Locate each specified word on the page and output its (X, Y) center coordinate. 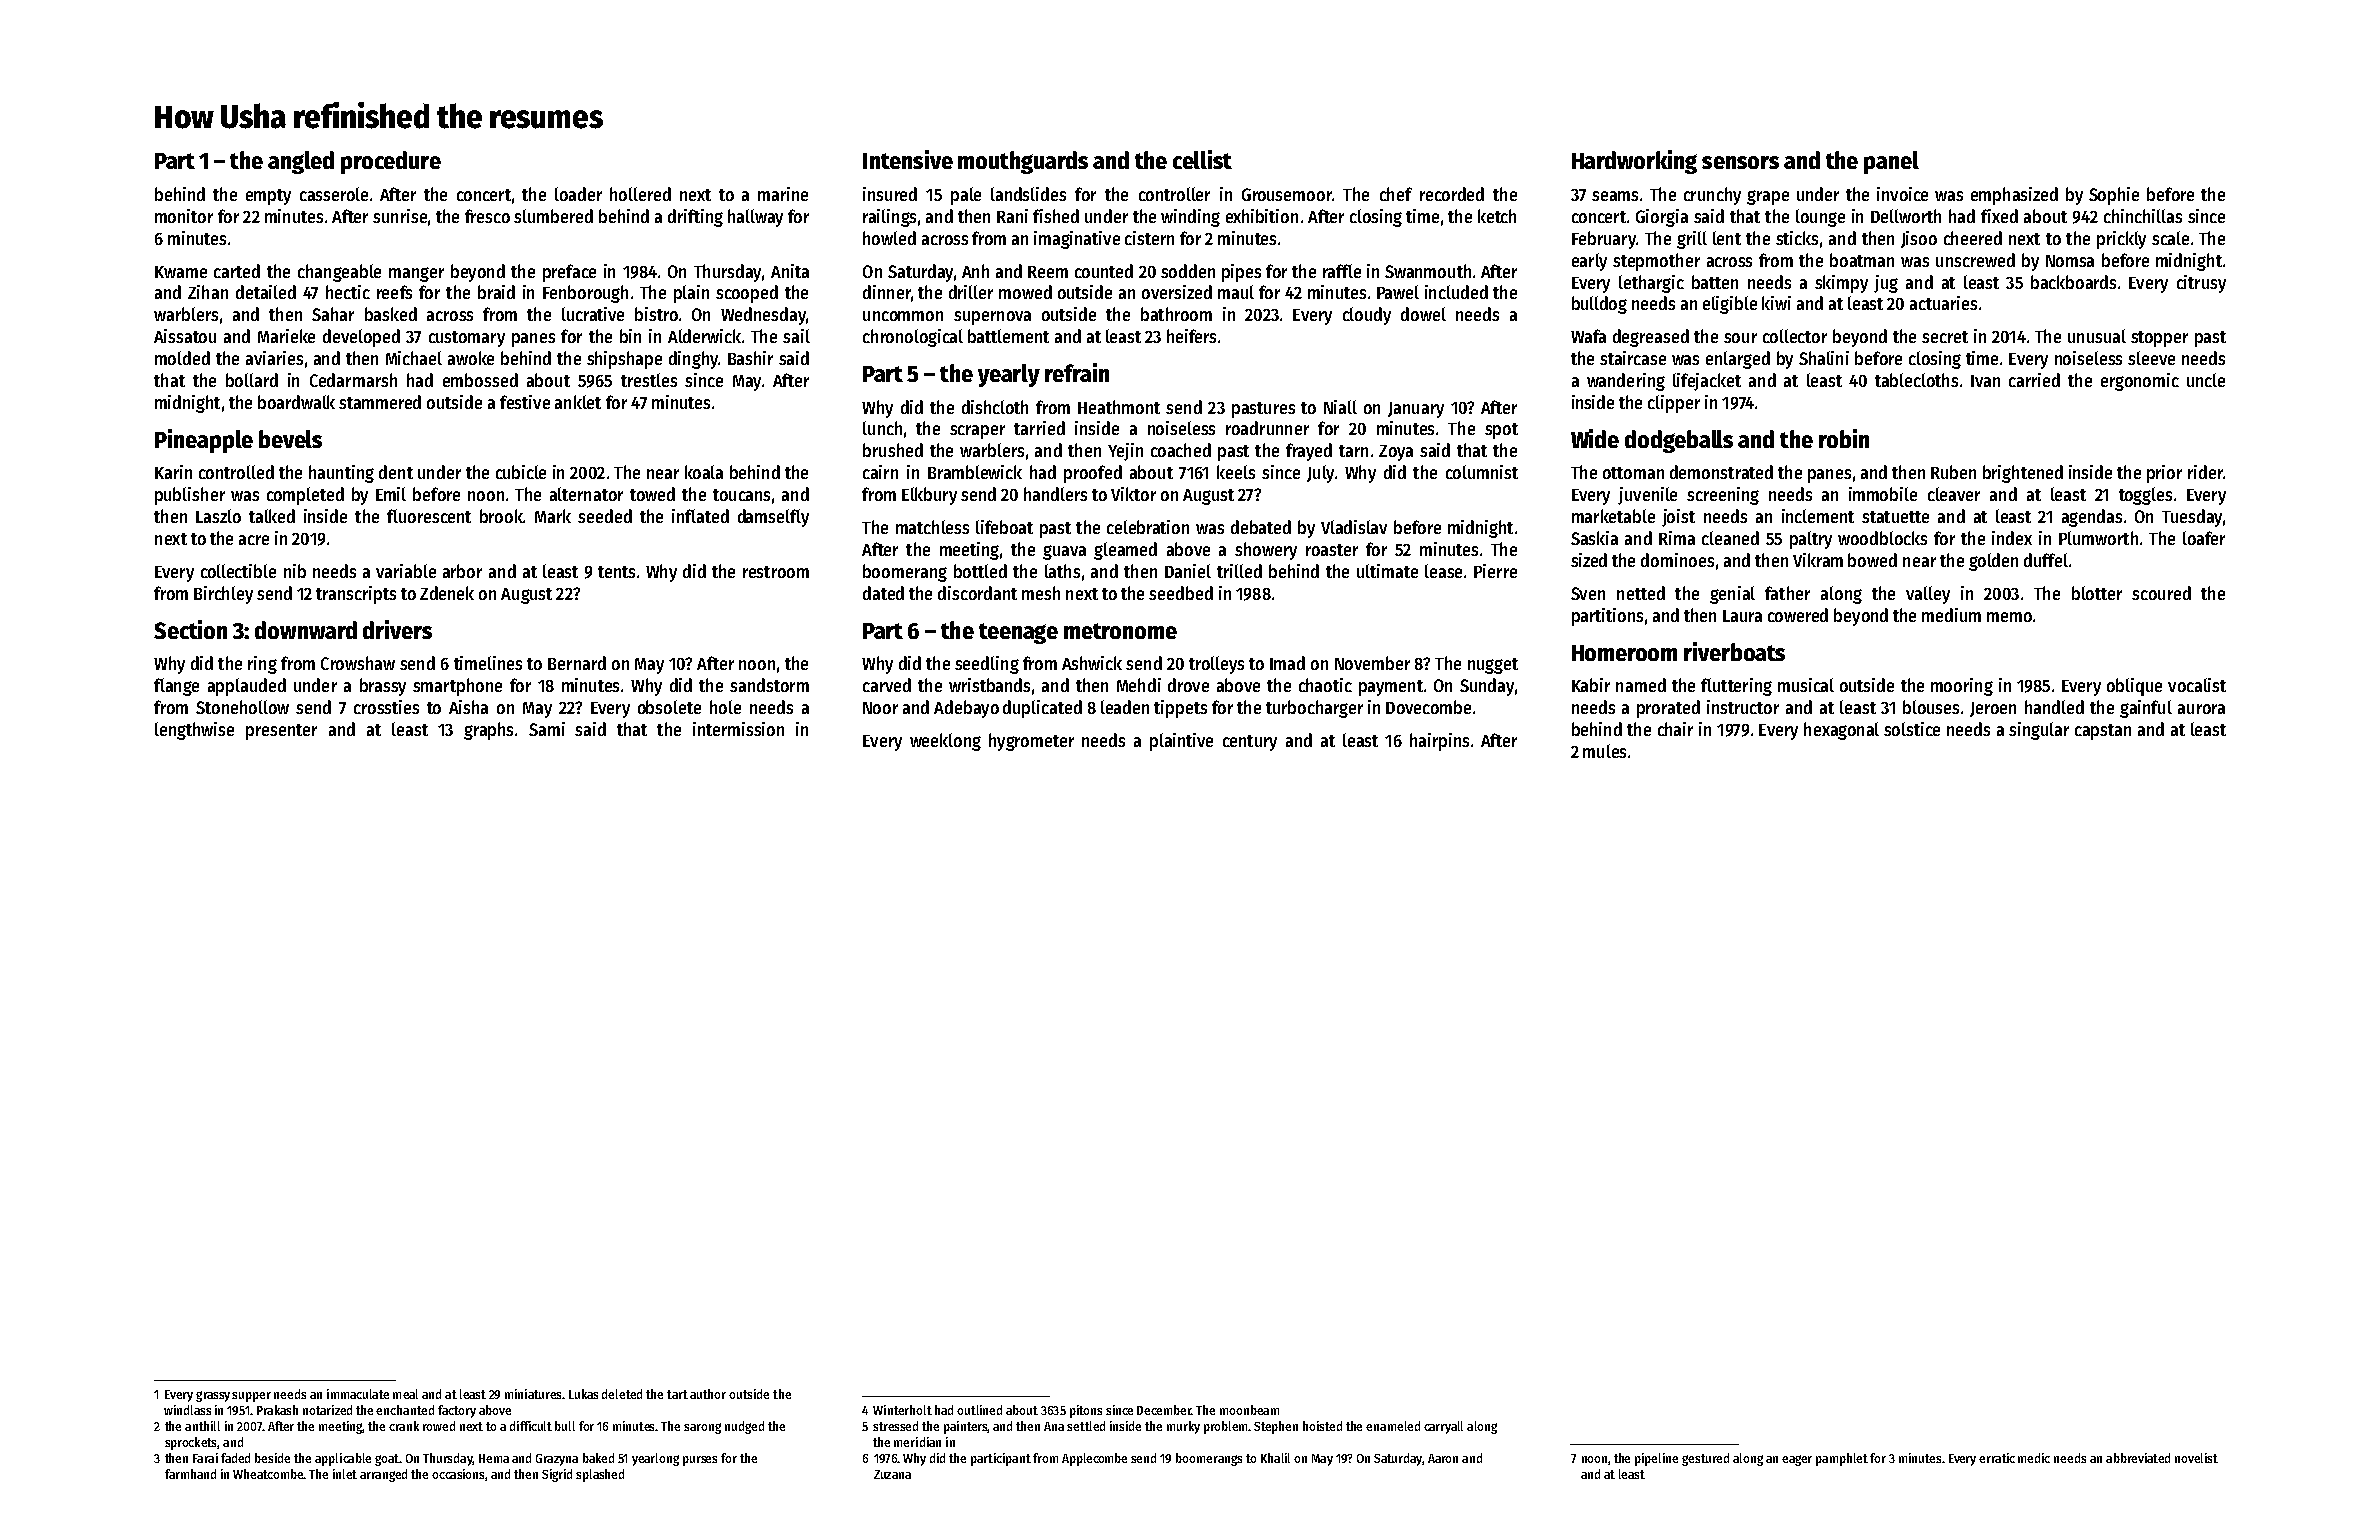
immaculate (358, 1394)
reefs (394, 292)
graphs (488, 731)
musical (1806, 685)
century (1250, 743)
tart (677, 1394)
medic (2034, 1458)
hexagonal (1841, 731)
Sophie (2114, 196)
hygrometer (1031, 742)
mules (1604, 751)
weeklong (945, 742)
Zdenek (447, 593)
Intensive (908, 159)
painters (966, 1427)
